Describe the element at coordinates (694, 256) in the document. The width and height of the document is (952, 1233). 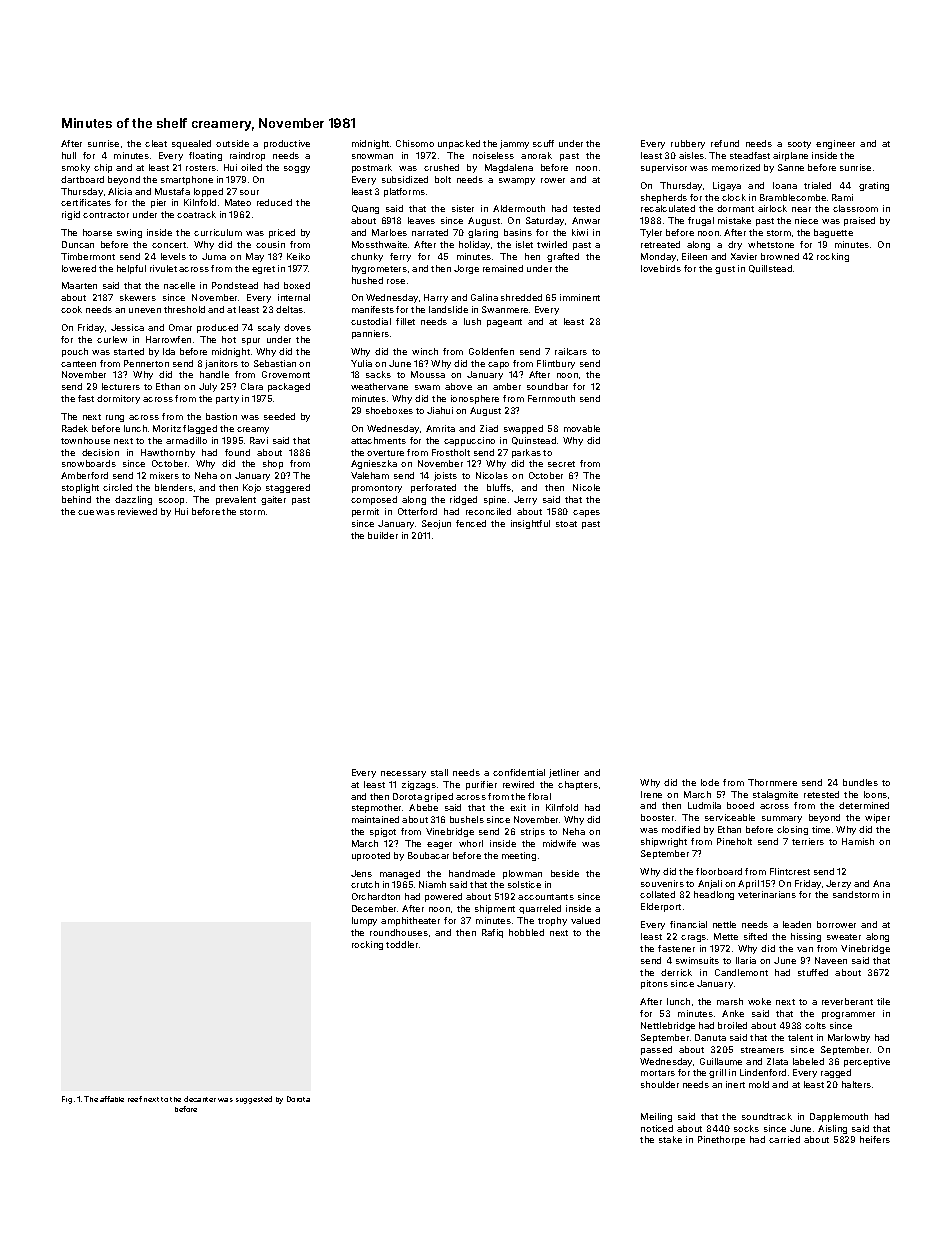
I see `Eileen` at that location.
